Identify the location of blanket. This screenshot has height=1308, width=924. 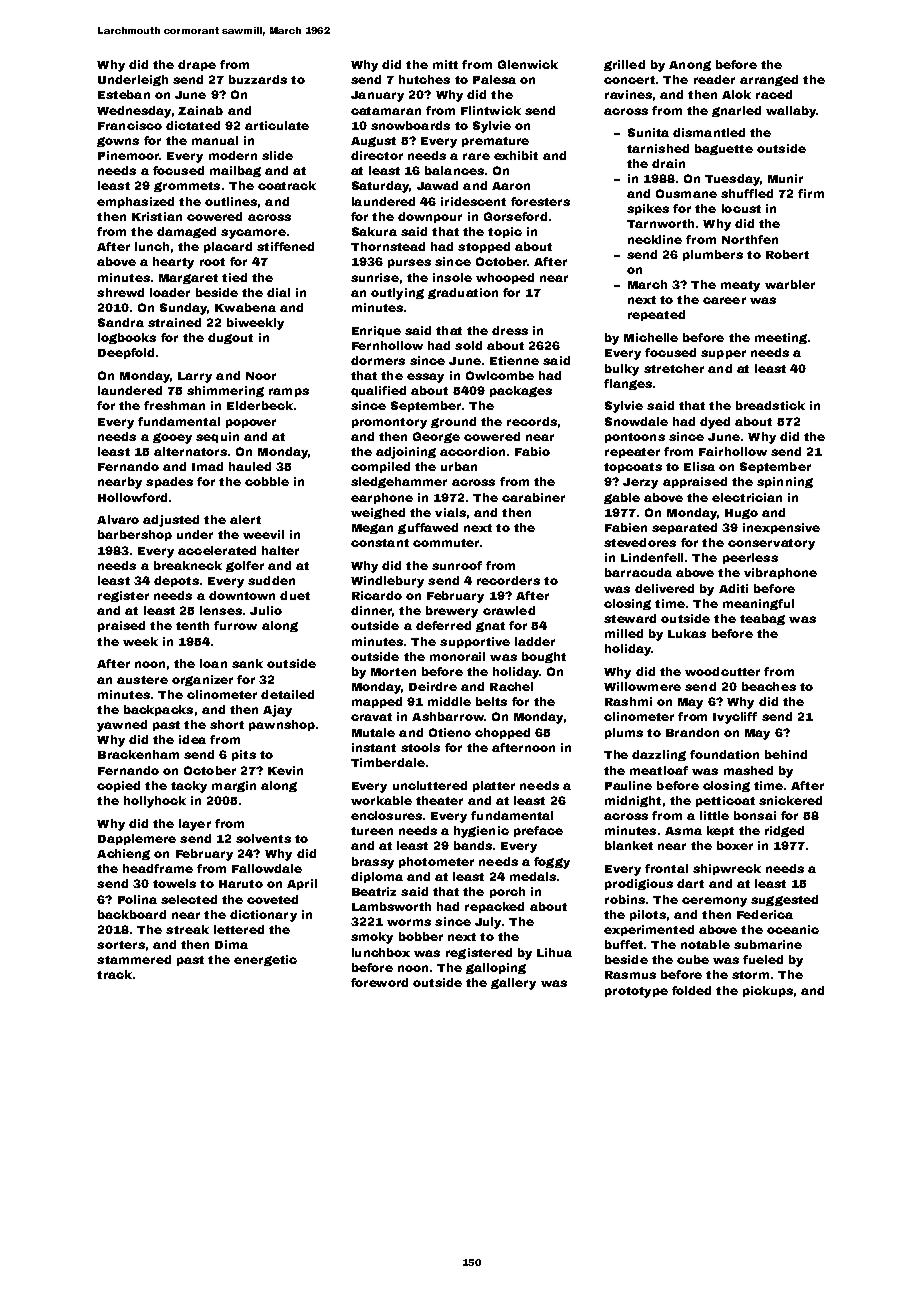
(629, 845).
